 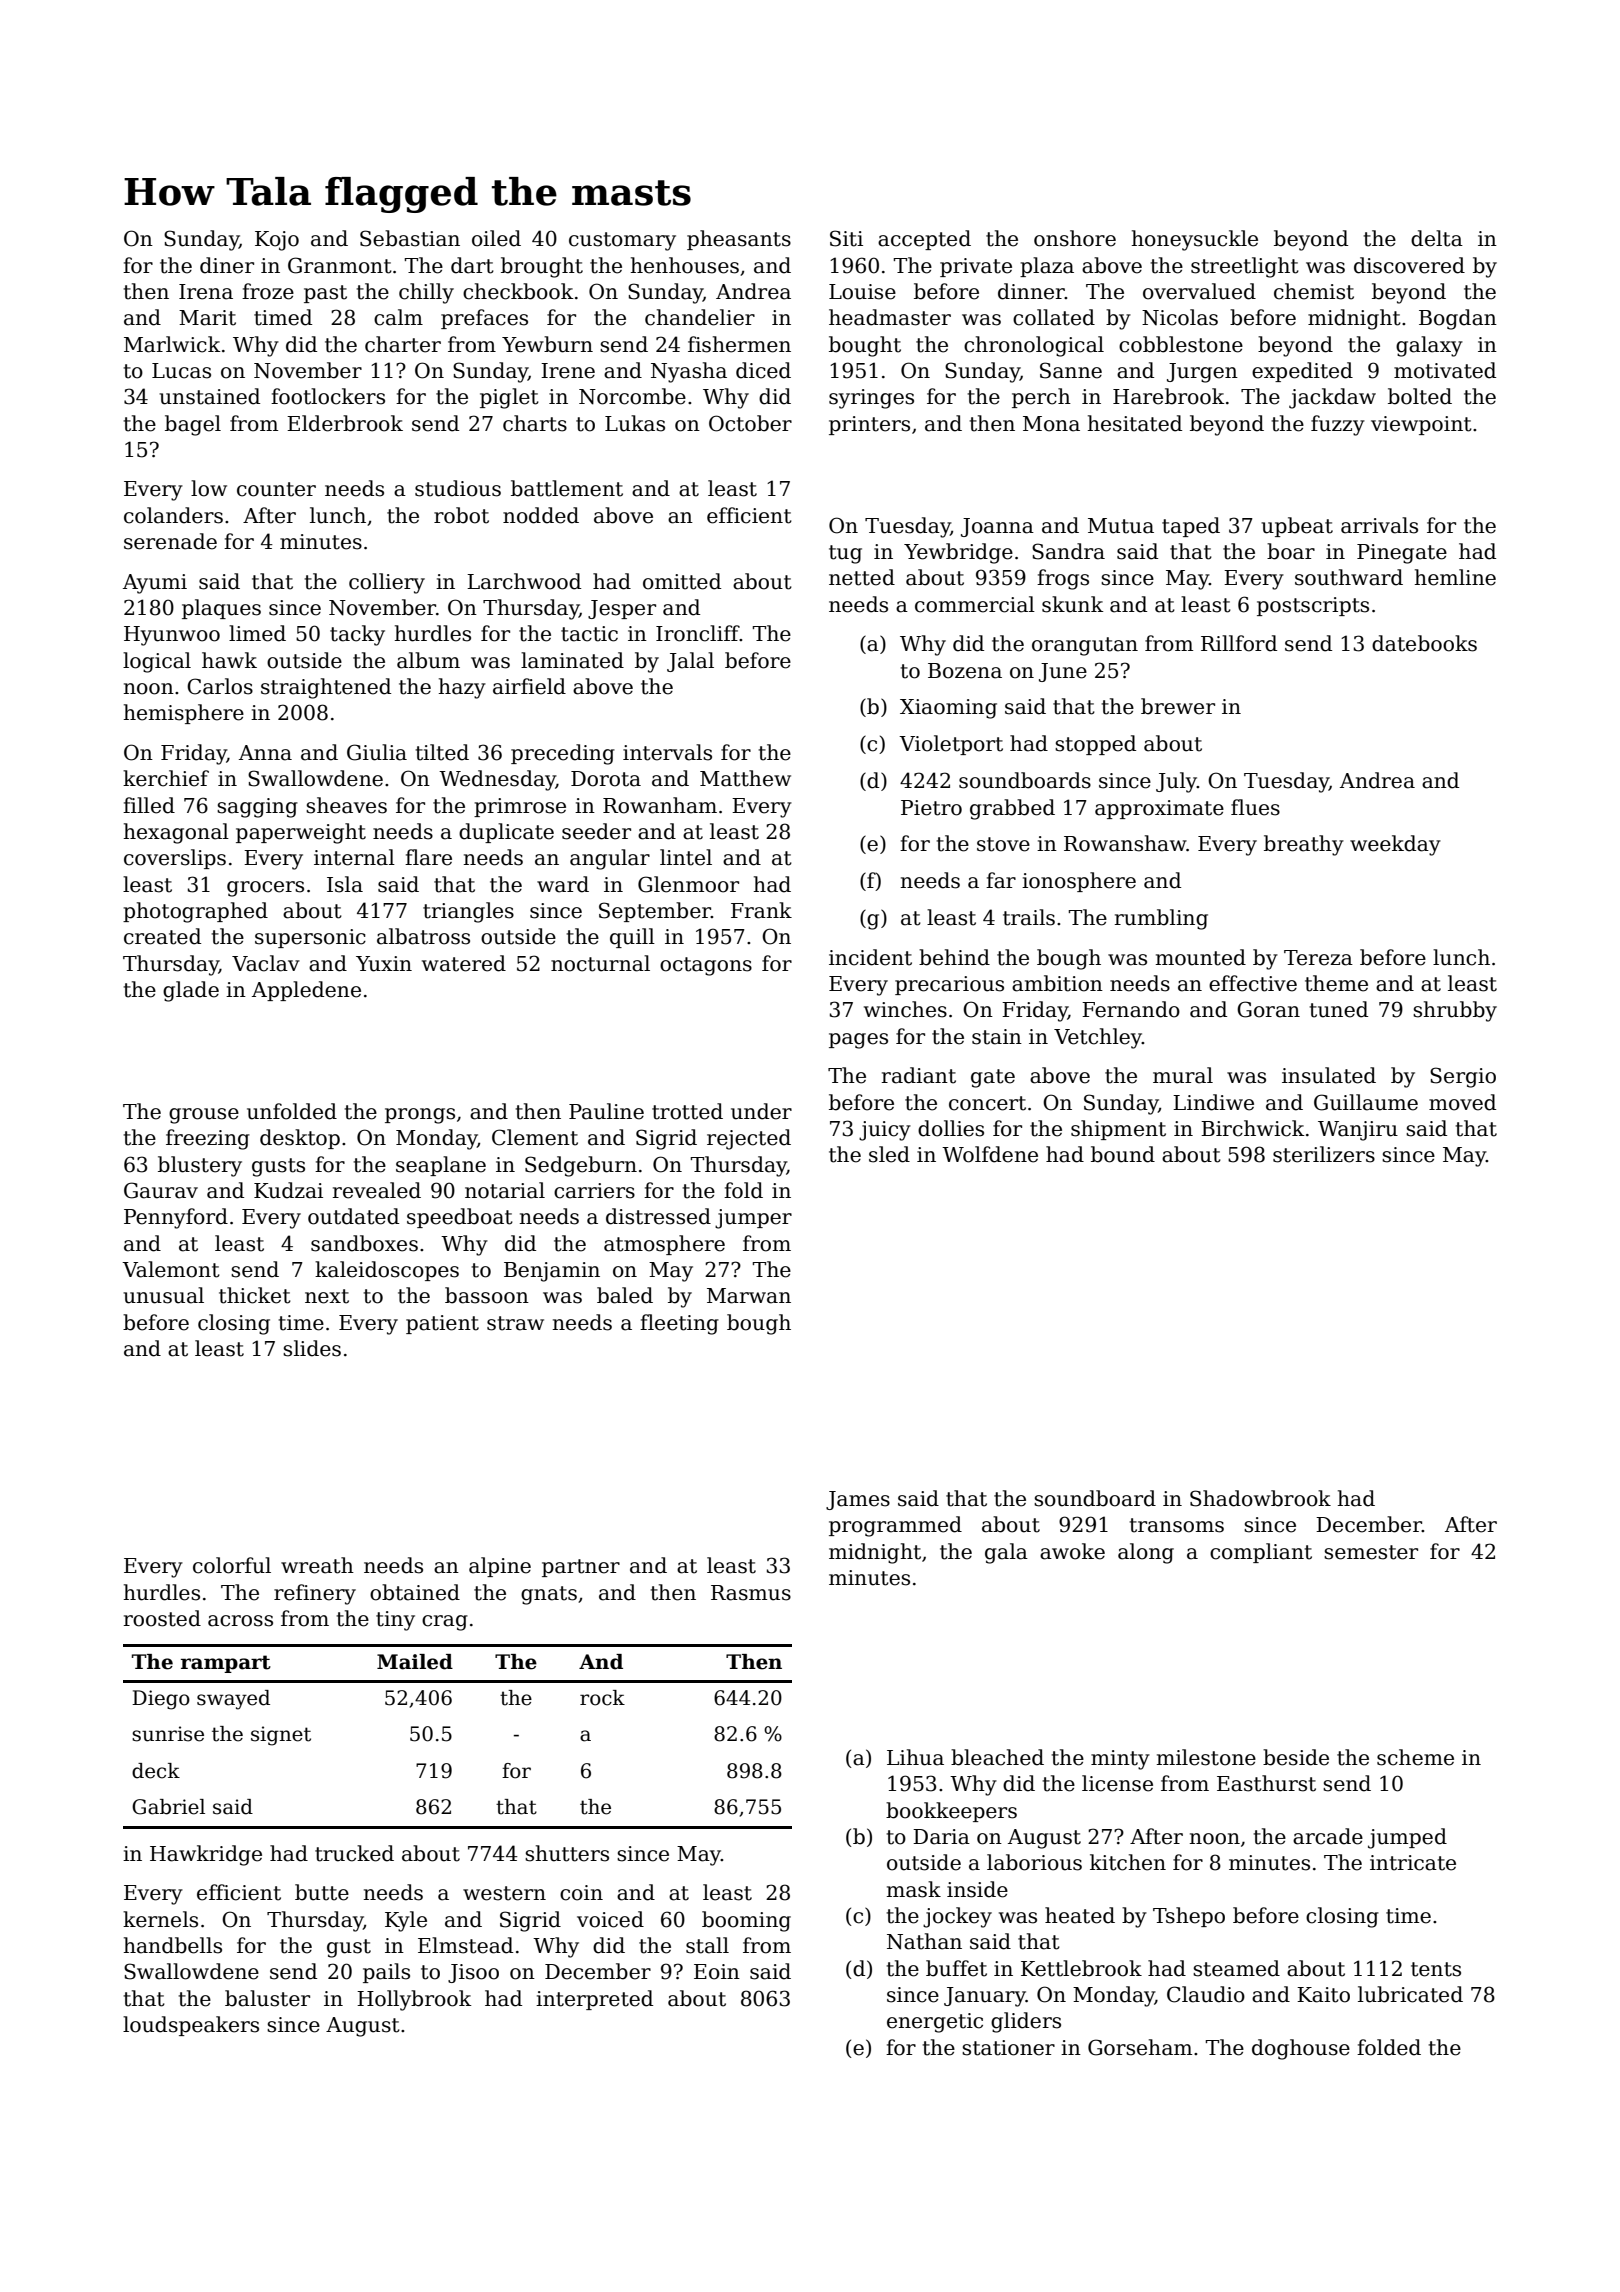 What do you see at coordinates (1395, 845) in the page?
I see `weekday` at bounding box center [1395, 845].
